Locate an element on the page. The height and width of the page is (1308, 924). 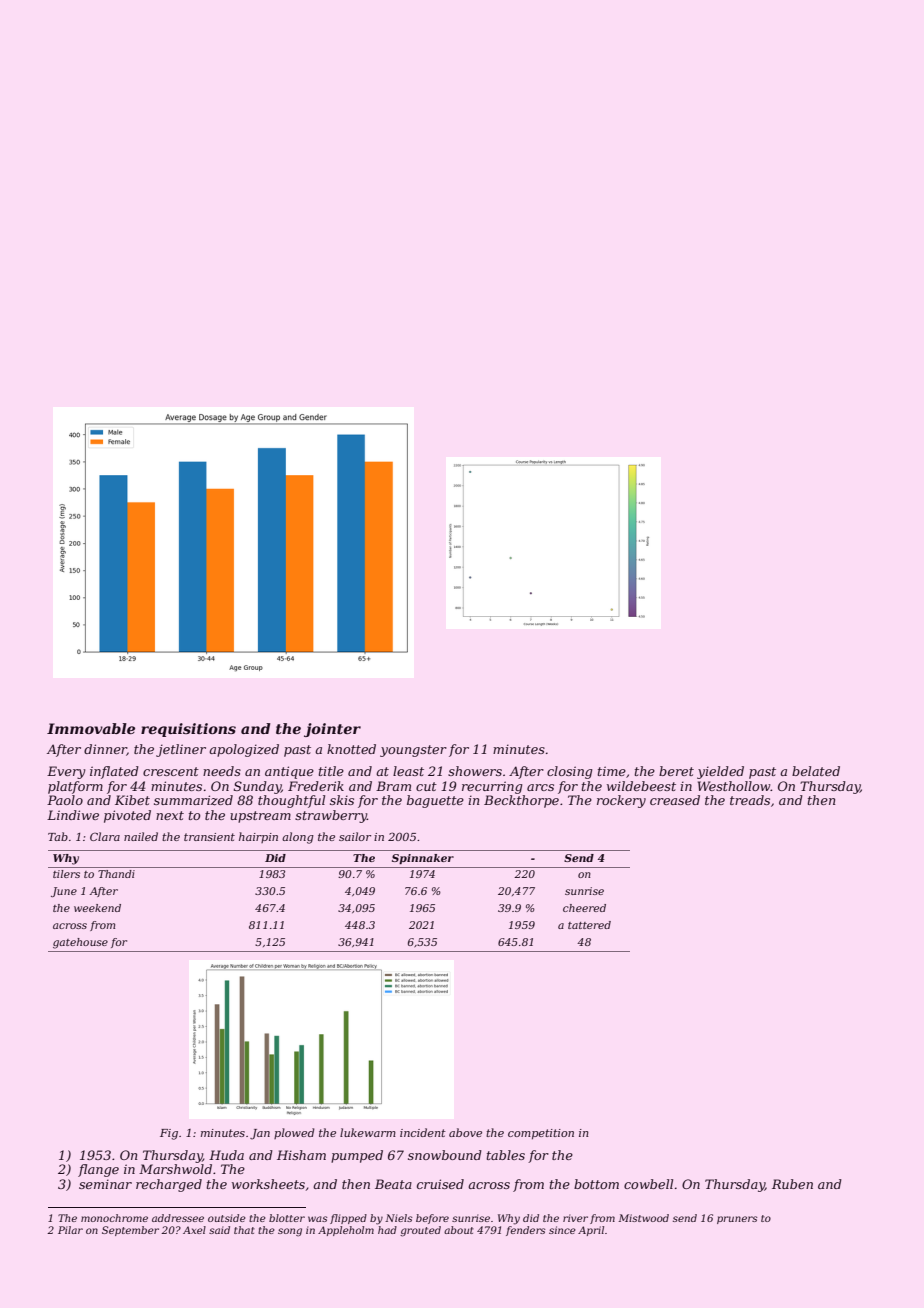
pumped is located at coordinates (357, 1156).
